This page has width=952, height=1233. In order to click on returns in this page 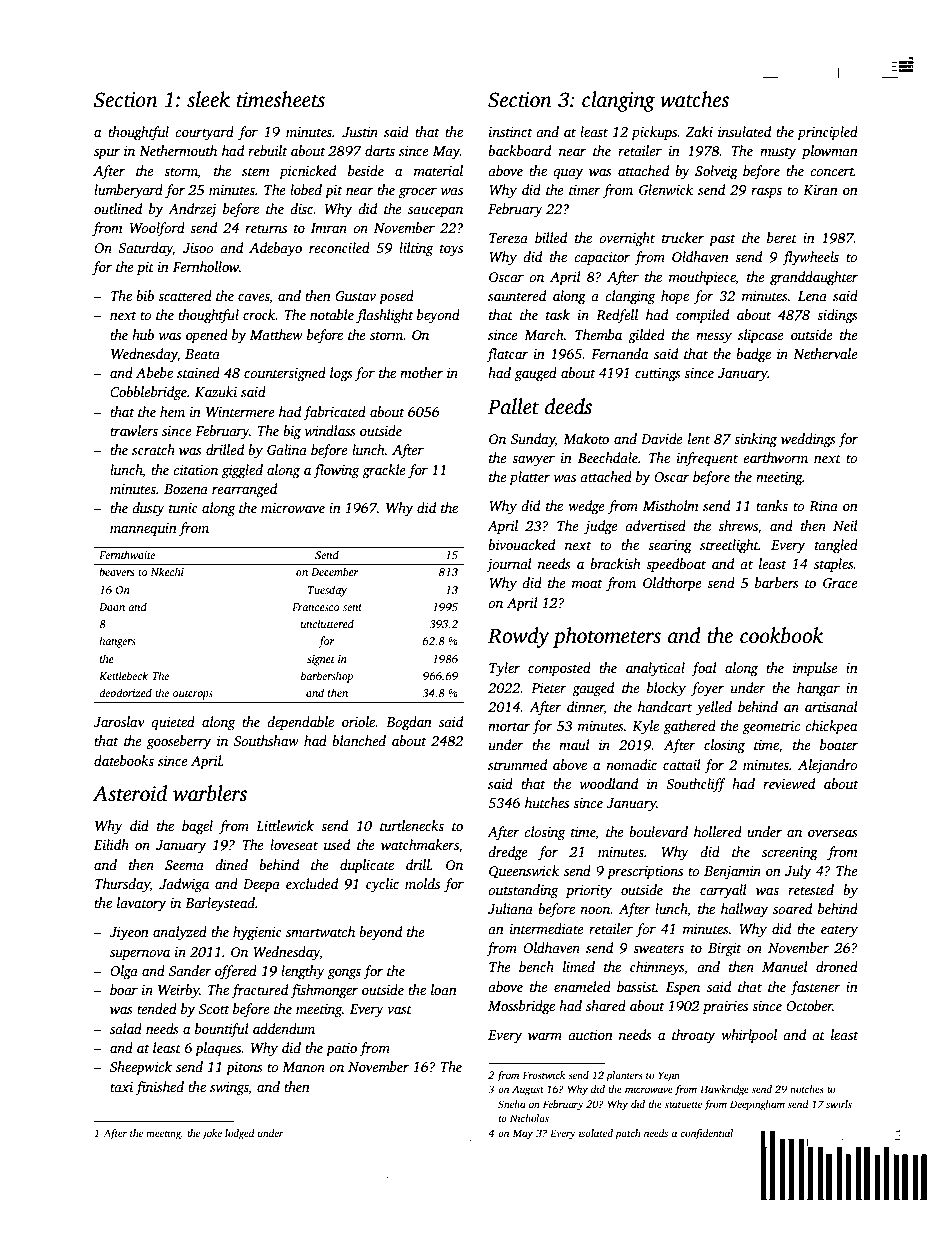, I will do `click(266, 228)`.
